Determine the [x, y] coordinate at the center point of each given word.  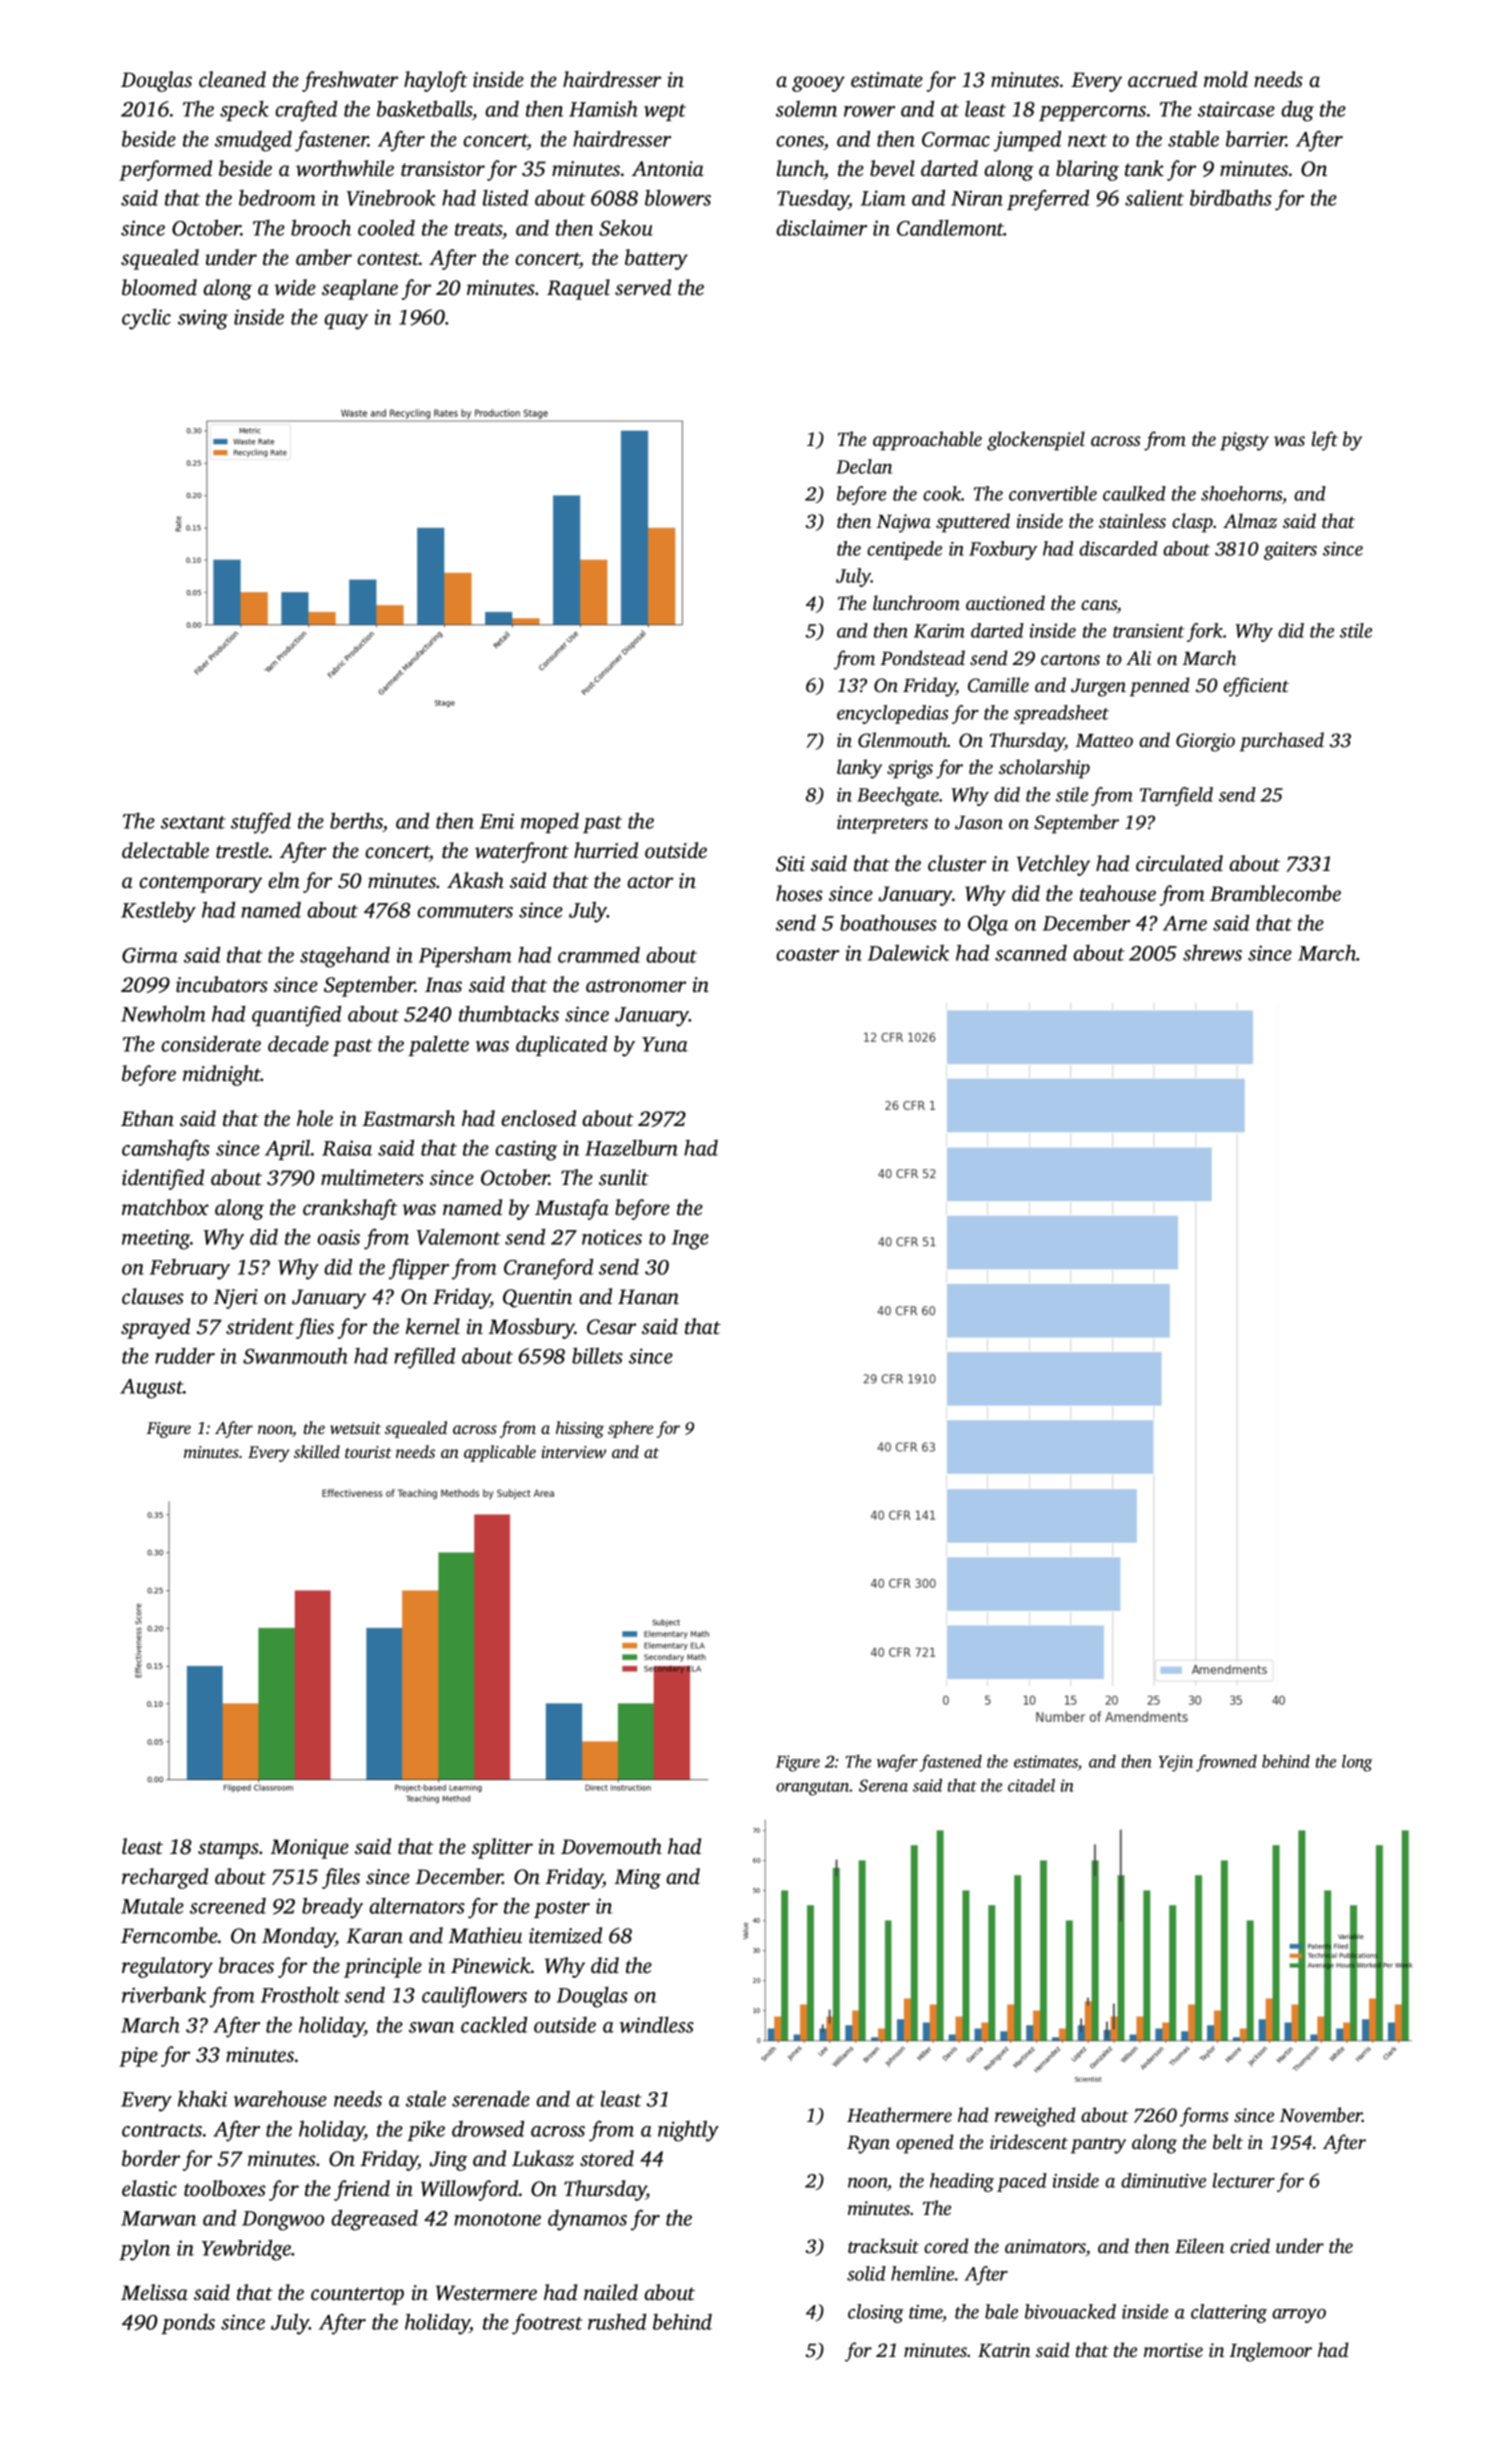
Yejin [1175, 1763]
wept [665, 112]
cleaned [232, 79]
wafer [897, 1763]
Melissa [154, 2292]
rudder [185, 1356]
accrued [1162, 79]
